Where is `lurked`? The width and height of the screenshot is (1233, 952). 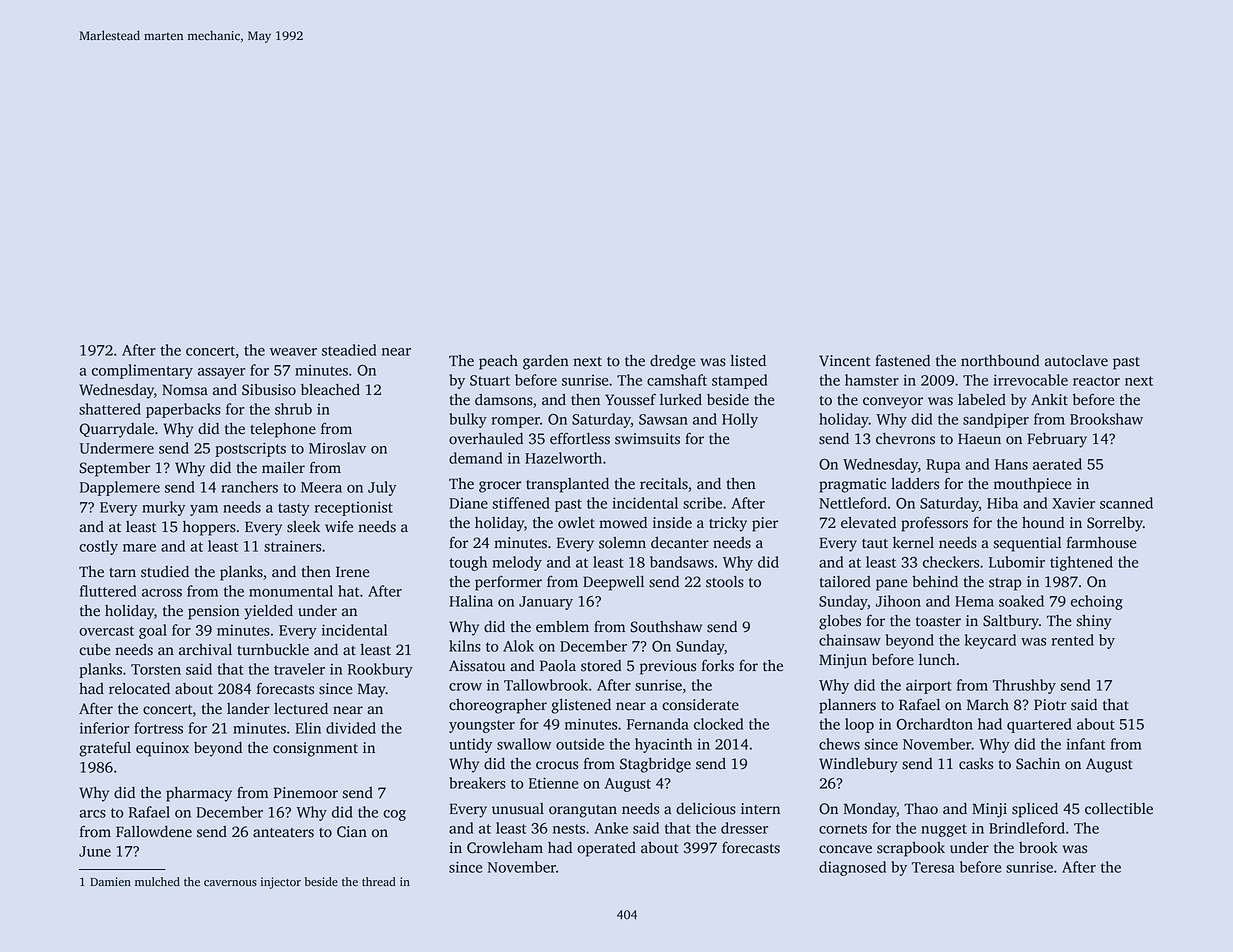
lurked is located at coordinates (681, 399).
